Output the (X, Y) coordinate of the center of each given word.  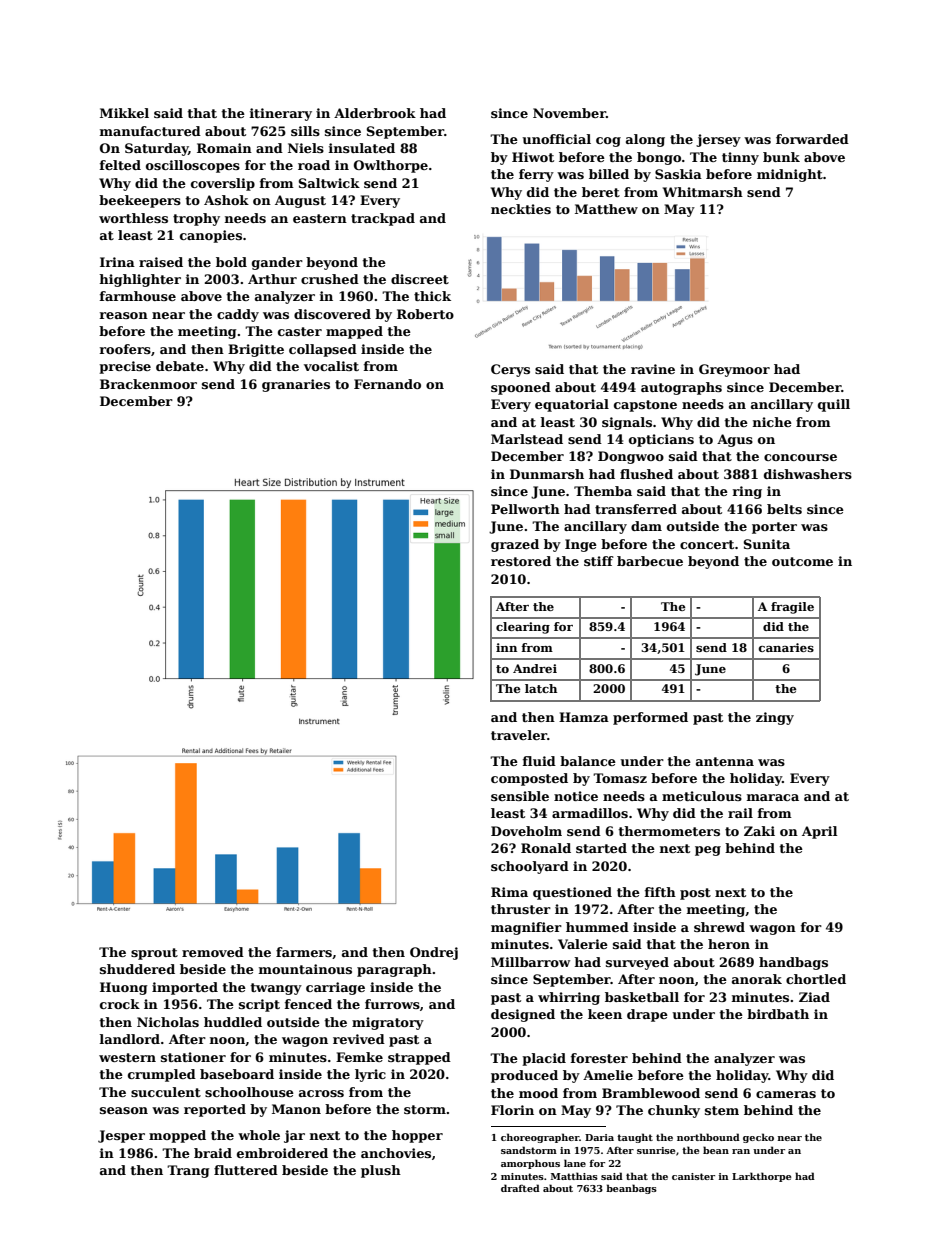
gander (277, 263)
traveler (519, 735)
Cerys (510, 370)
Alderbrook (375, 113)
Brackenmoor (148, 384)
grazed (515, 545)
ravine (653, 369)
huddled (233, 1022)
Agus (735, 440)
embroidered (282, 1153)
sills (305, 131)
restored (521, 561)
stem (722, 1110)
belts (784, 509)
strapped (419, 1058)
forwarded (812, 139)
